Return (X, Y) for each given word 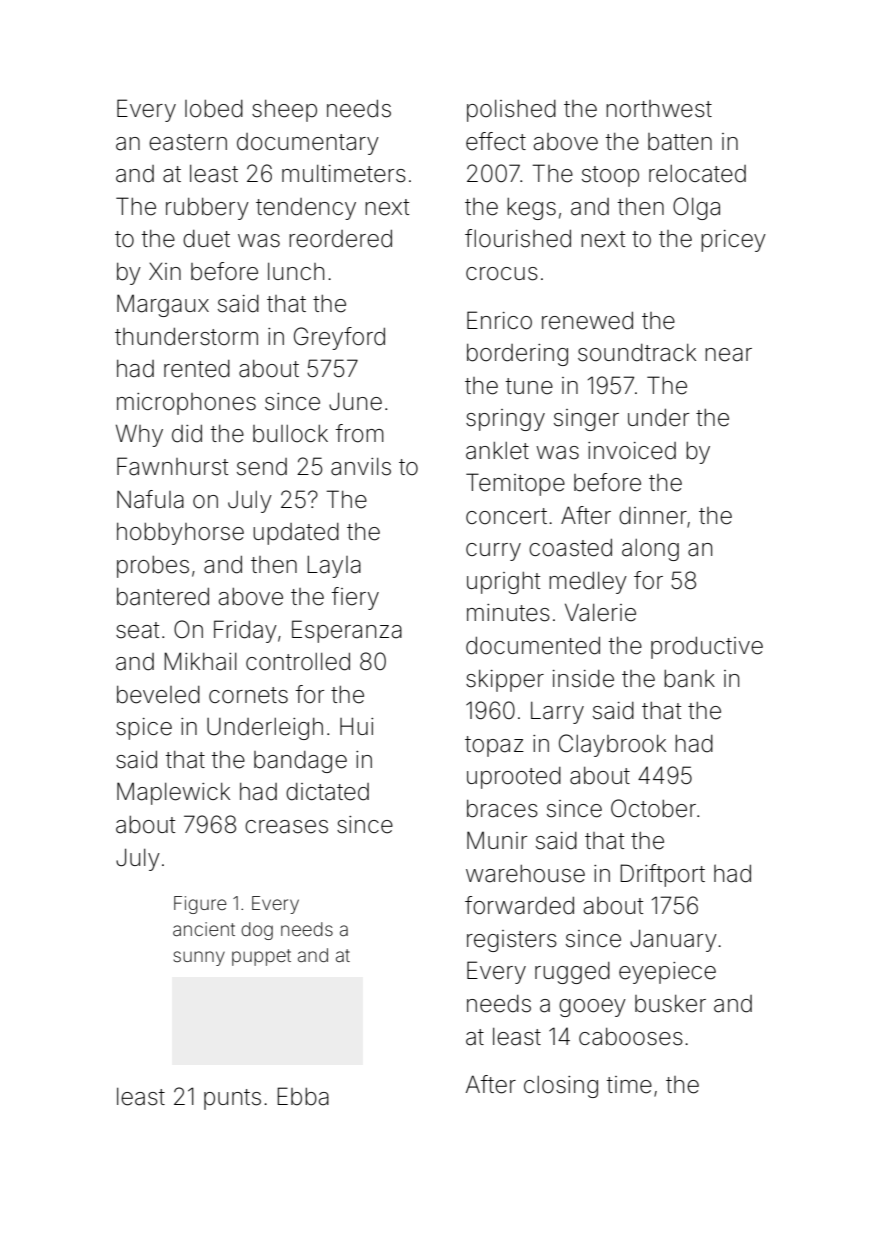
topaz (494, 746)
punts (232, 1099)
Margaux (163, 305)
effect (496, 141)
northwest (659, 109)
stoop (610, 176)
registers (512, 941)
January (673, 941)
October (653, 808)
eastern (188, 142)
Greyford (339, 338)
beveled (158, 695)
